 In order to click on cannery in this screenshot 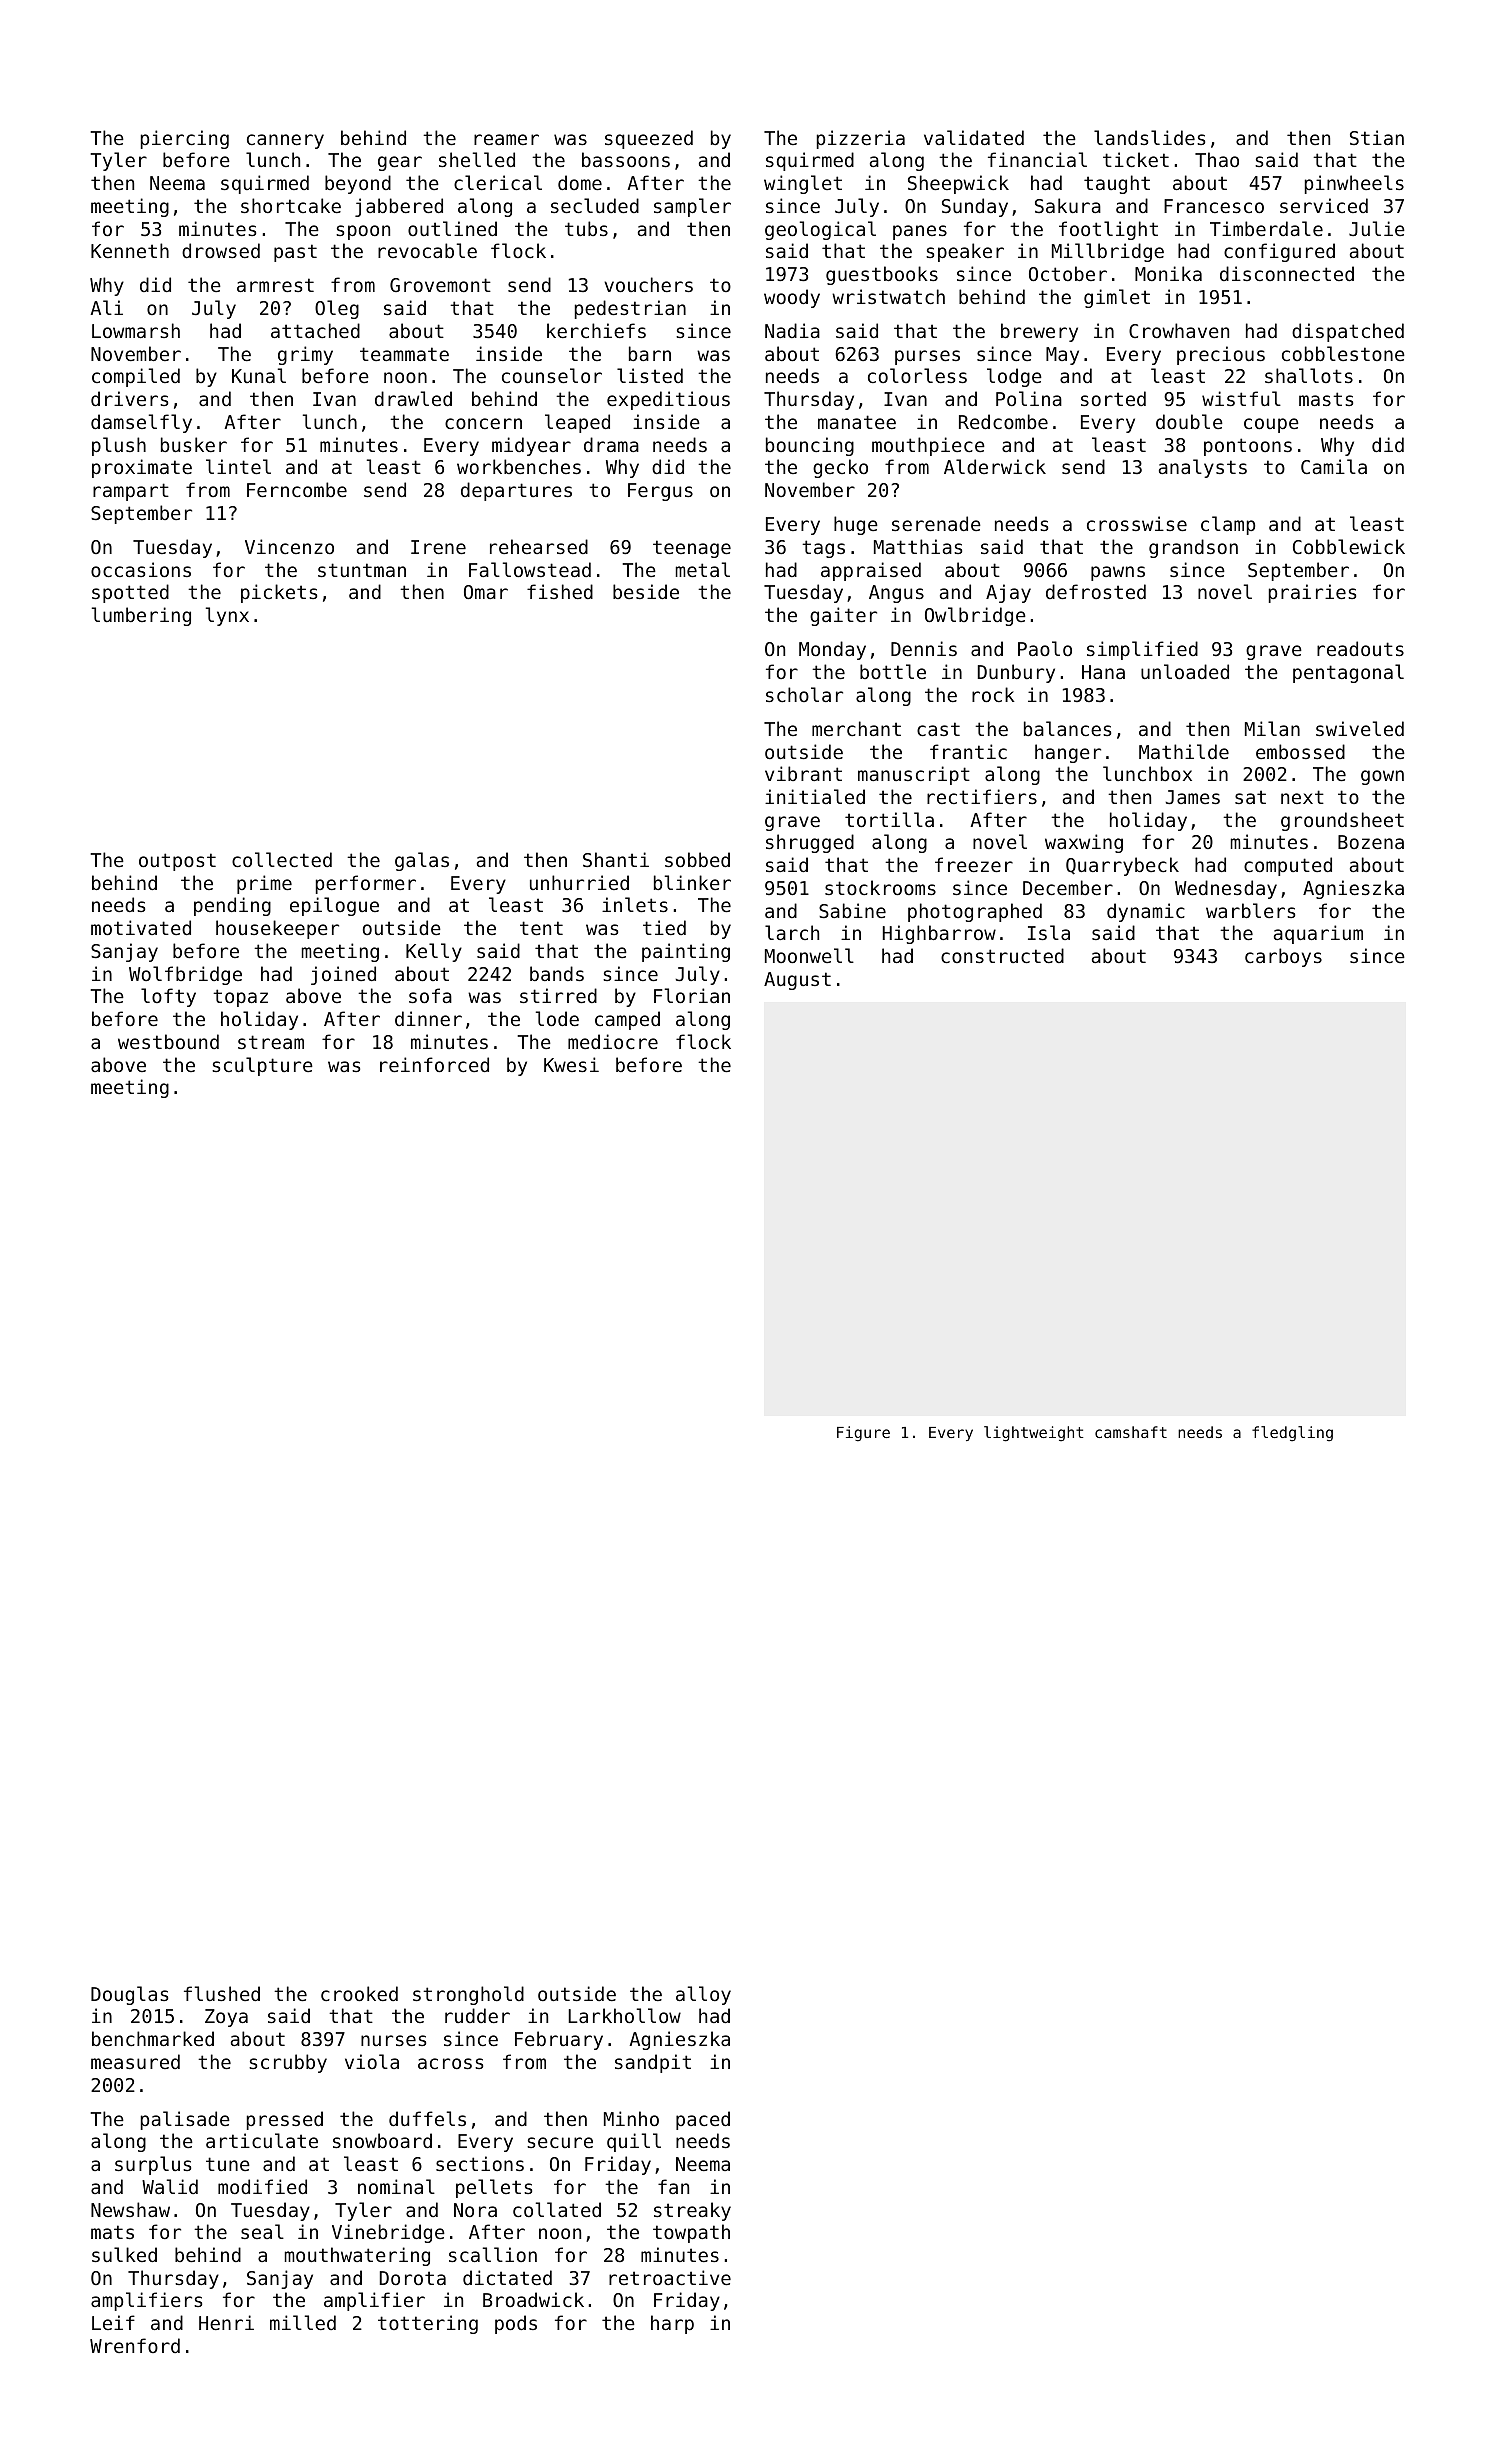, I will do `click(285, 141)`.
